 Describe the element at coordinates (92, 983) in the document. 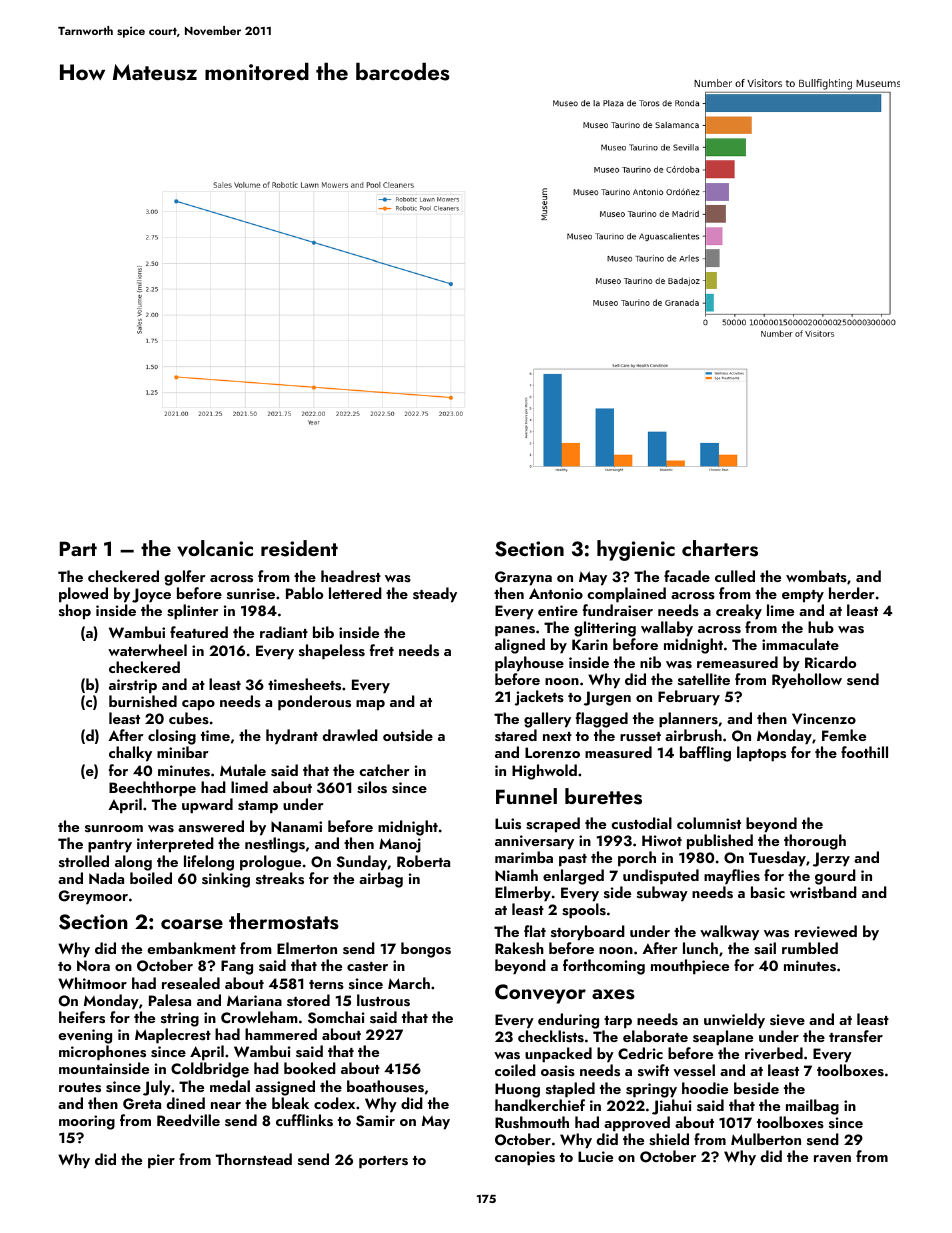

I see `Whitmoor` at that location.
